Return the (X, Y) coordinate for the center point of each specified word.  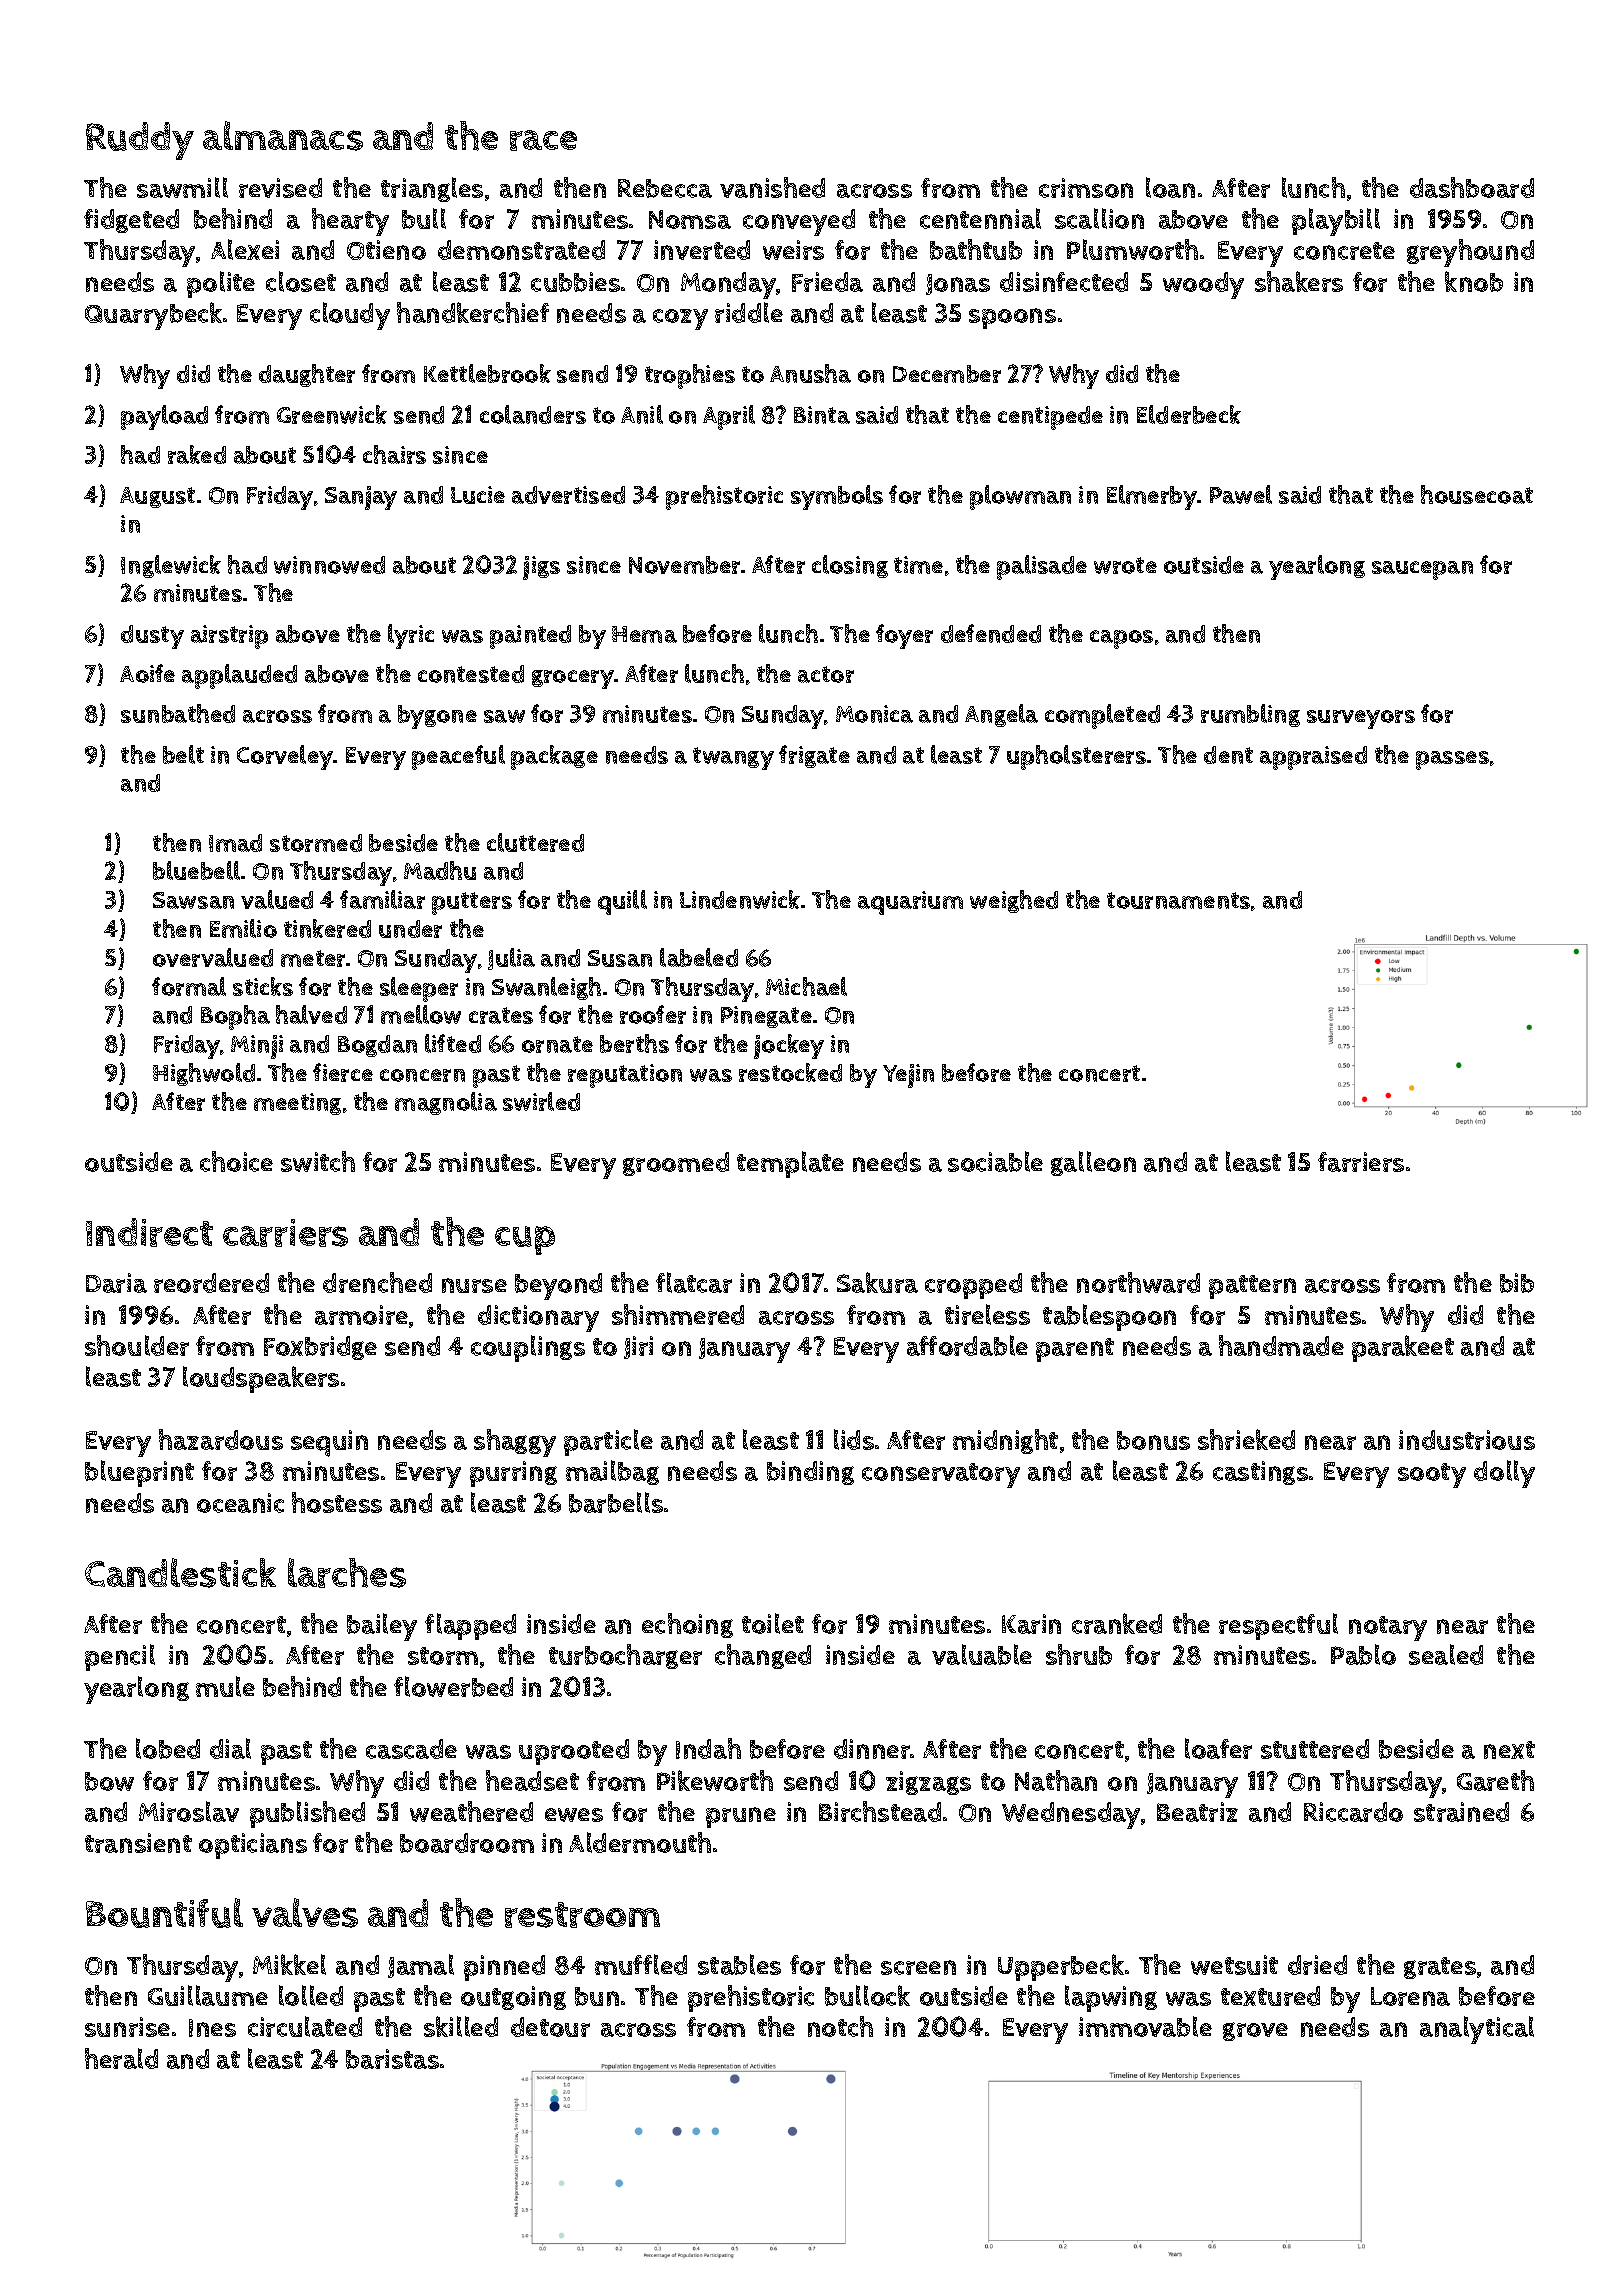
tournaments (1178, 900)
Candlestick (180, 1573)
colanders (533, 414)
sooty (1432, 1475)
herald (121, 2058)
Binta (822, 415)
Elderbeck (1189, 414)
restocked (790, 1072)
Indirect (149, 1232)
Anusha (810, 373)
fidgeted (131, 221)
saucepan (1422, 570)
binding (810, 1473)
